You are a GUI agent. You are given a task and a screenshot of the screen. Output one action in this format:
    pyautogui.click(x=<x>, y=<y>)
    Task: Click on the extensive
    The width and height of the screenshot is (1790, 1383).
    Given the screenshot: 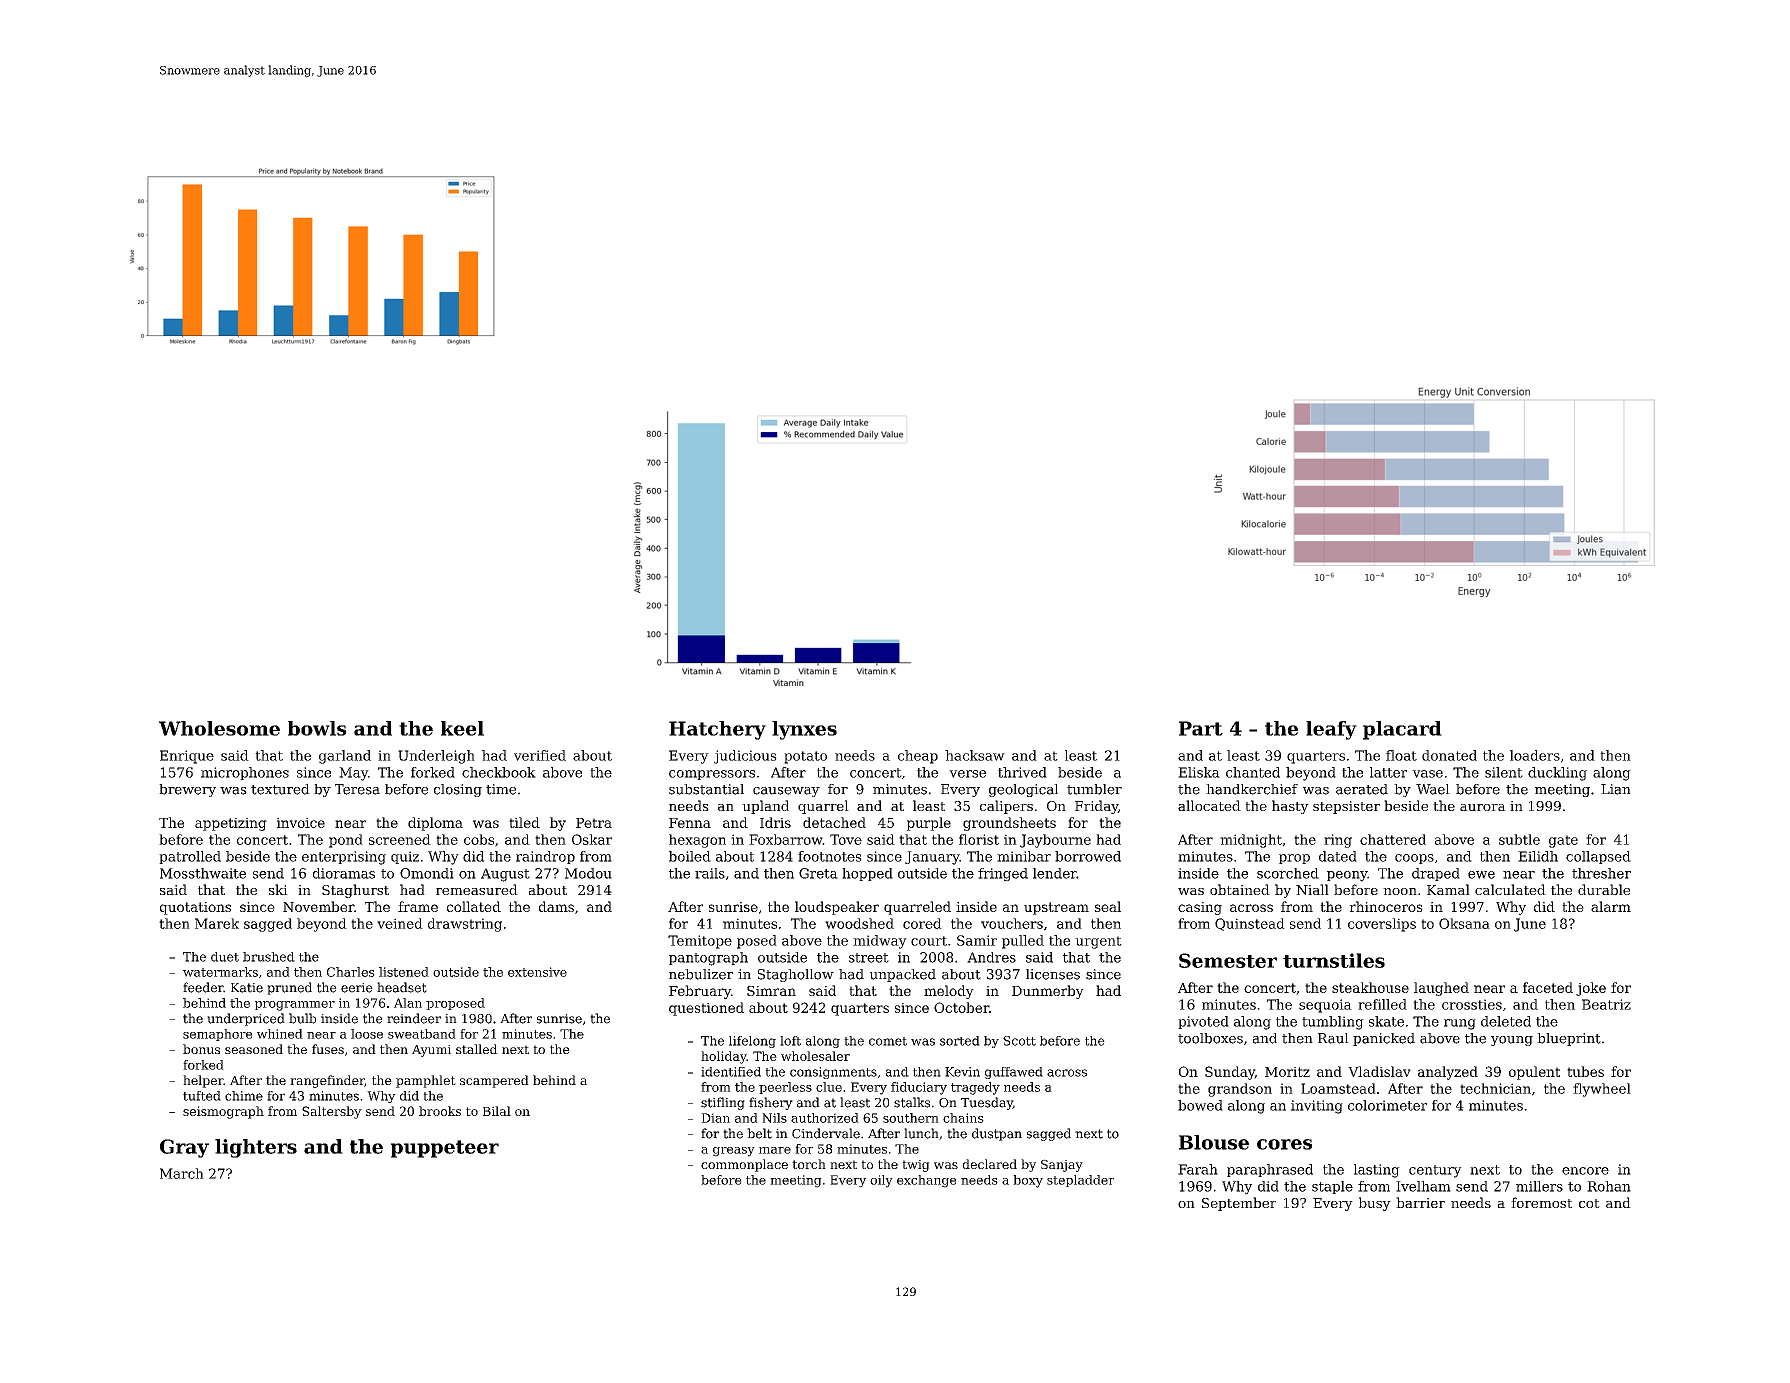 What is the action you would take?
    pyautogui.click(x=537, y=972)
